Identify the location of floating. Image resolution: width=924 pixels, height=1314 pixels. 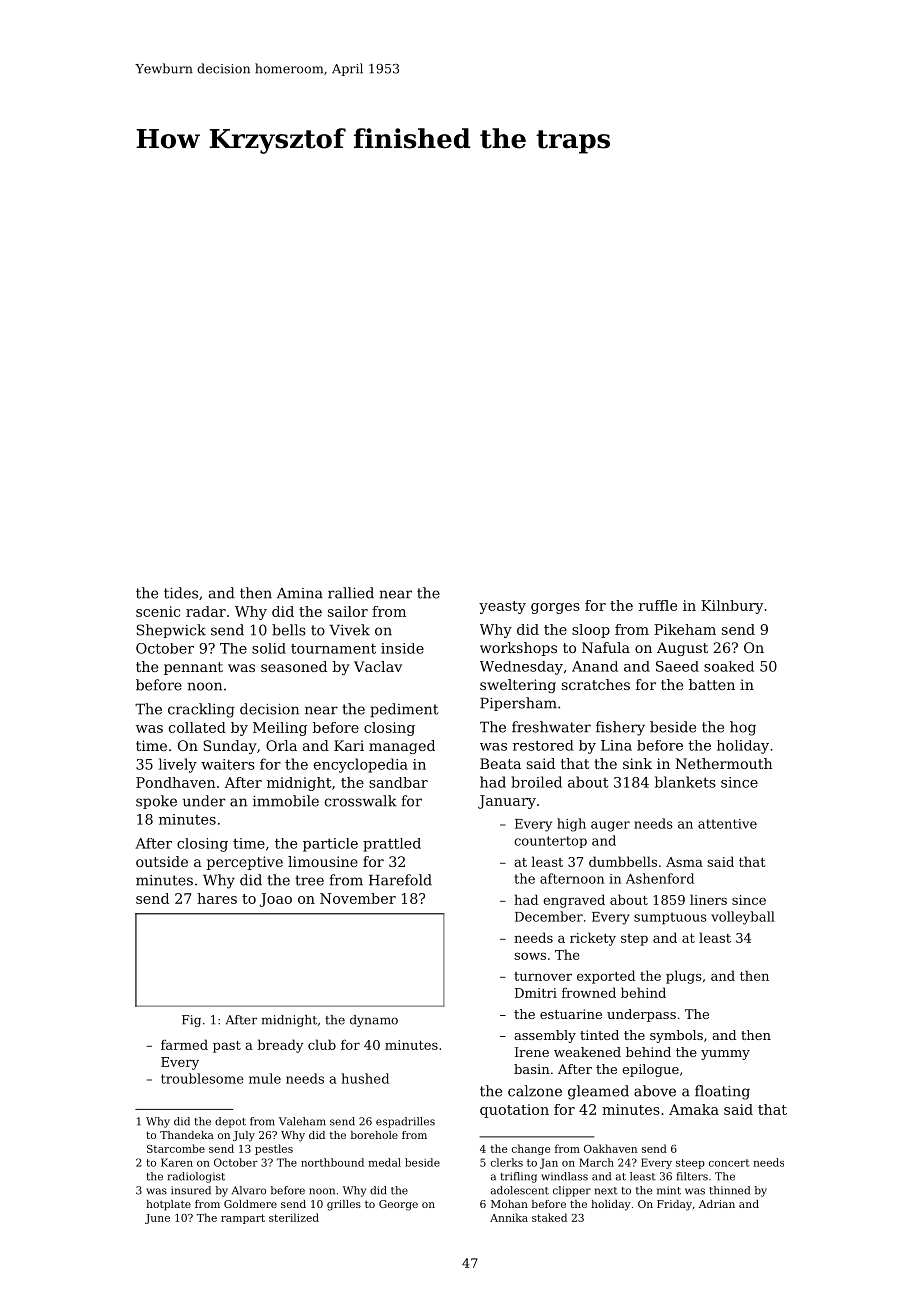
(722, 1092).
